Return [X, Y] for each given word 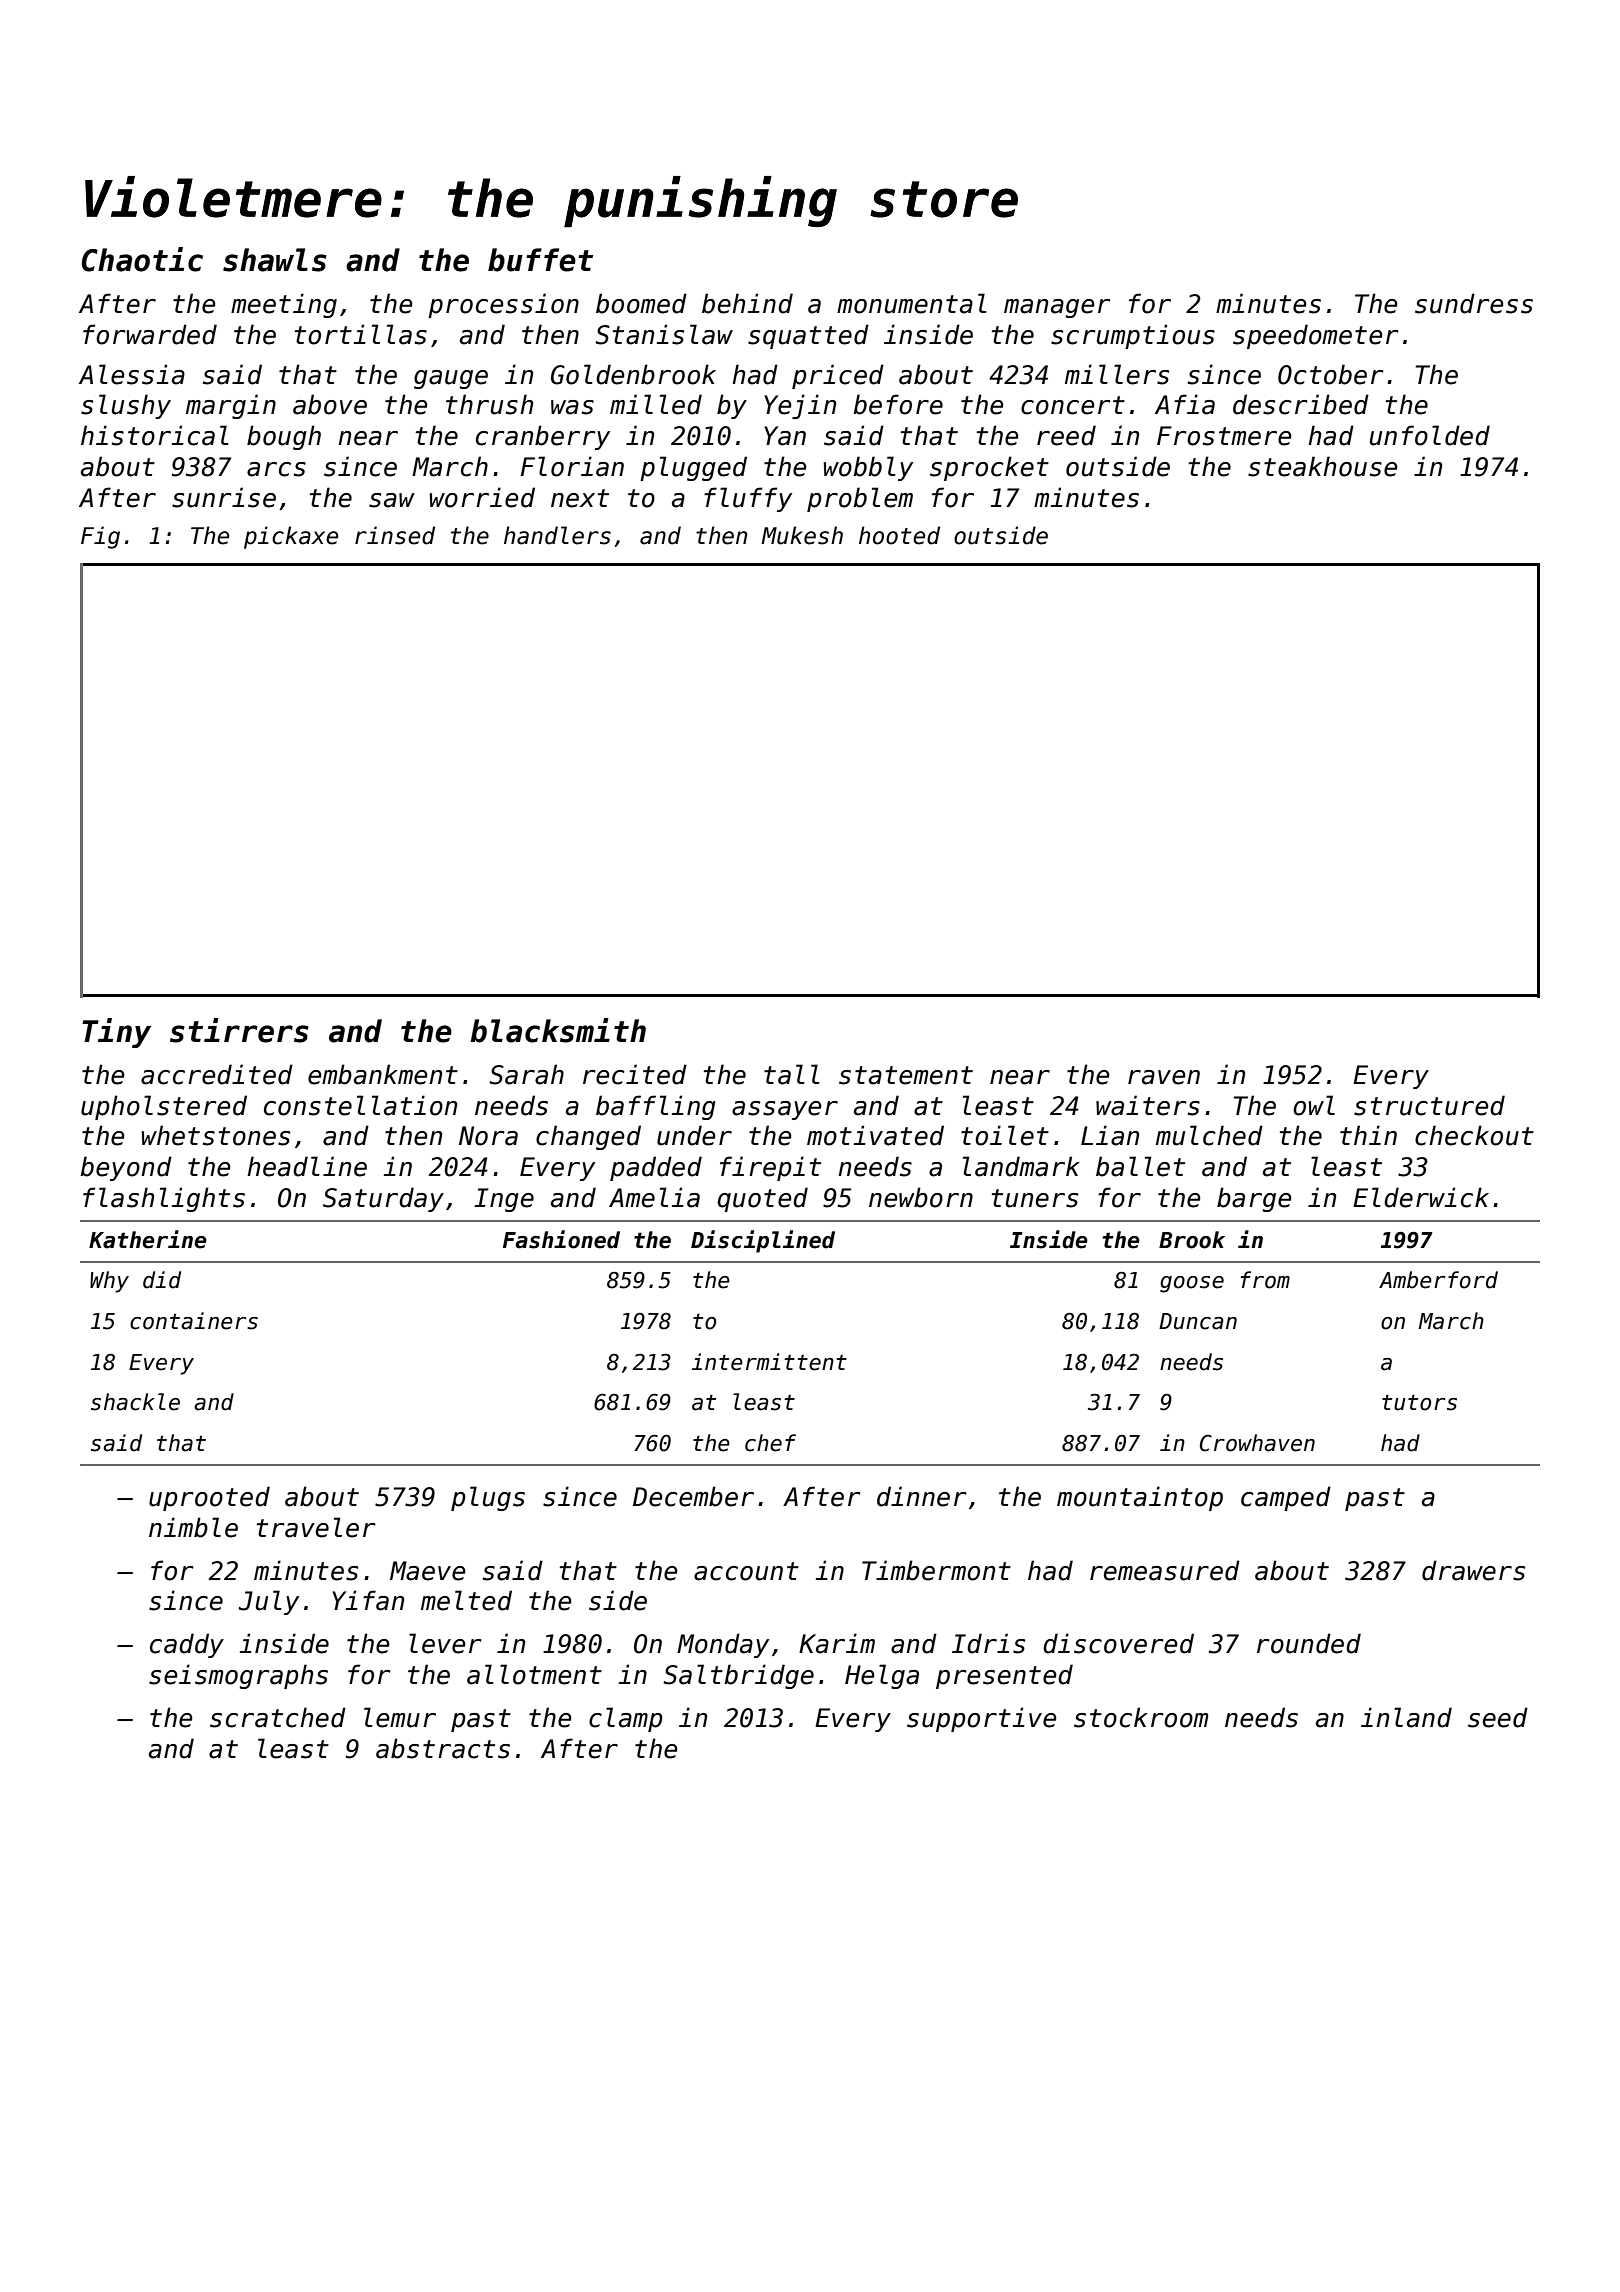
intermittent [769, 1362]
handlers [557, 535]
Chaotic [142, 259]
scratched [278, 1717]
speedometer [1316, 336]
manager [1057, 308]
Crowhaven [1257, 1443]
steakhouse [1322, 466]
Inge [504, 1200]
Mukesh [802, 535]
